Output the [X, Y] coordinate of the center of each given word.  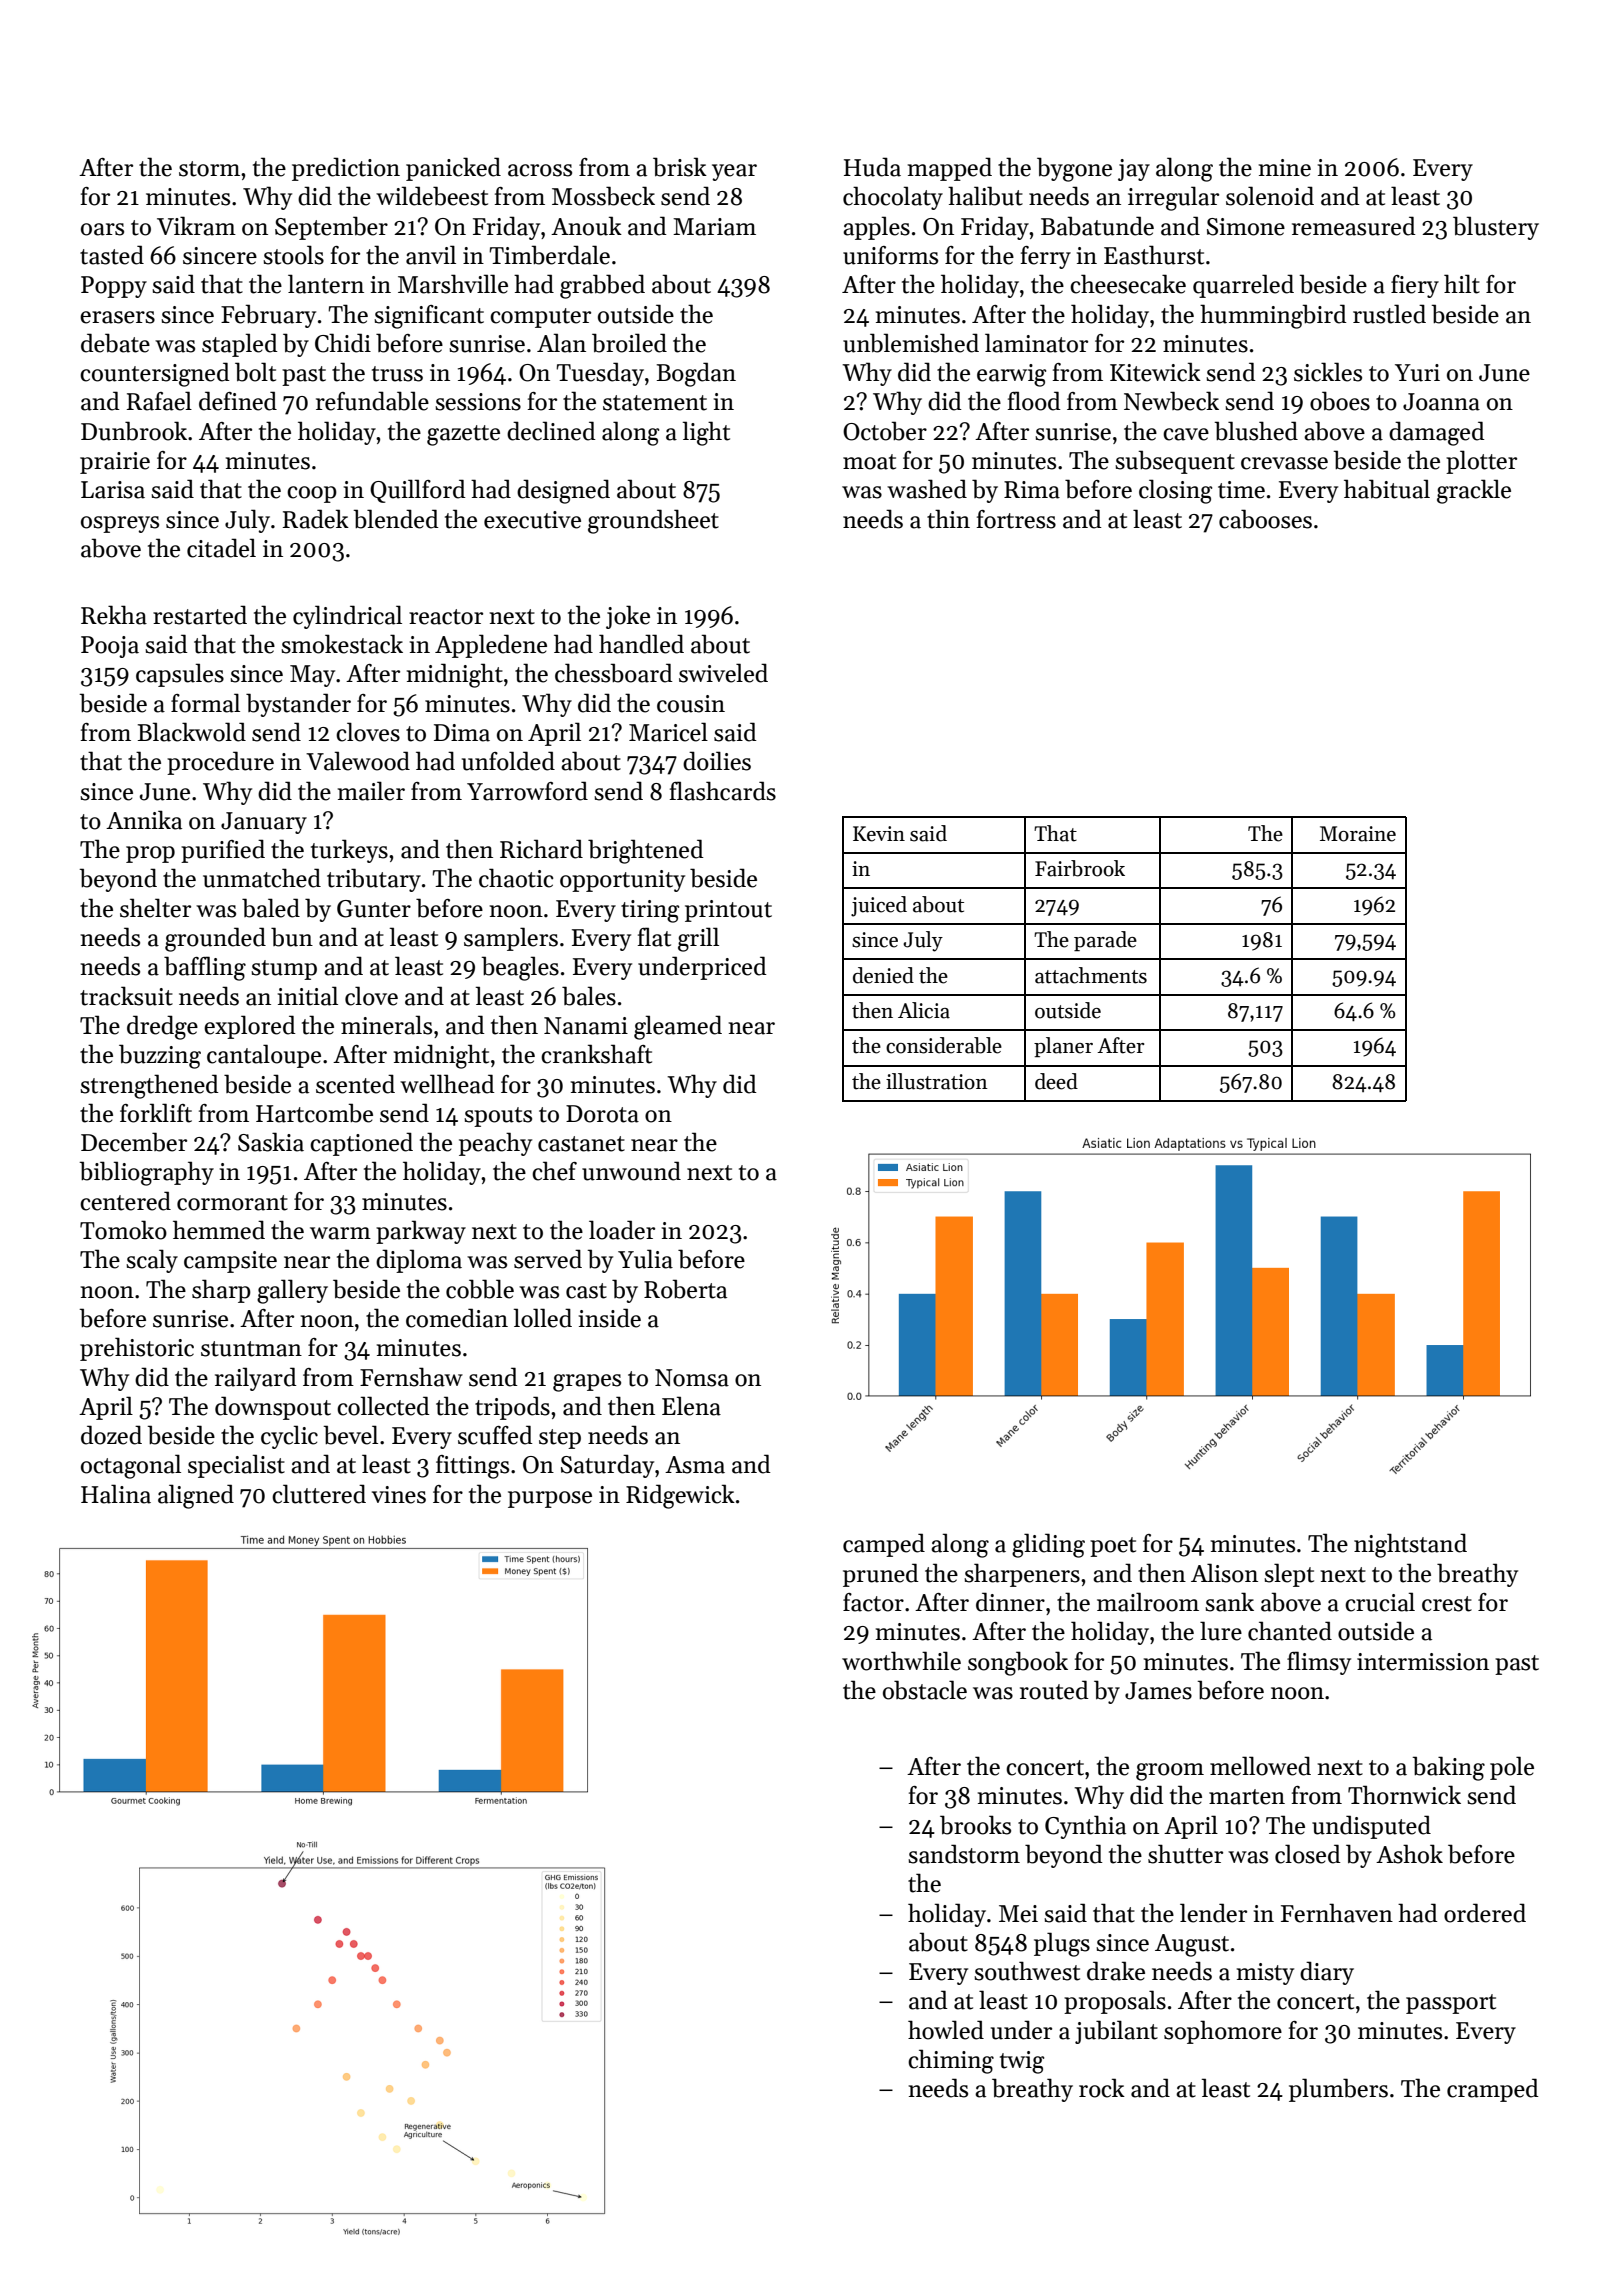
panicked [453, 169]
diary [1327, 1973]
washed [927, 489]
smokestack [342, 644]
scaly [152, 1261]
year [734, 172]
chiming [951, 2061]
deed [1056, 1081]
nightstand [1410, 1545]
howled [946, 2030]
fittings [472, 1467]
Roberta [685, 1289]
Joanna [1441, 402]
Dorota [602, 1114]
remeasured [1354, 226]
